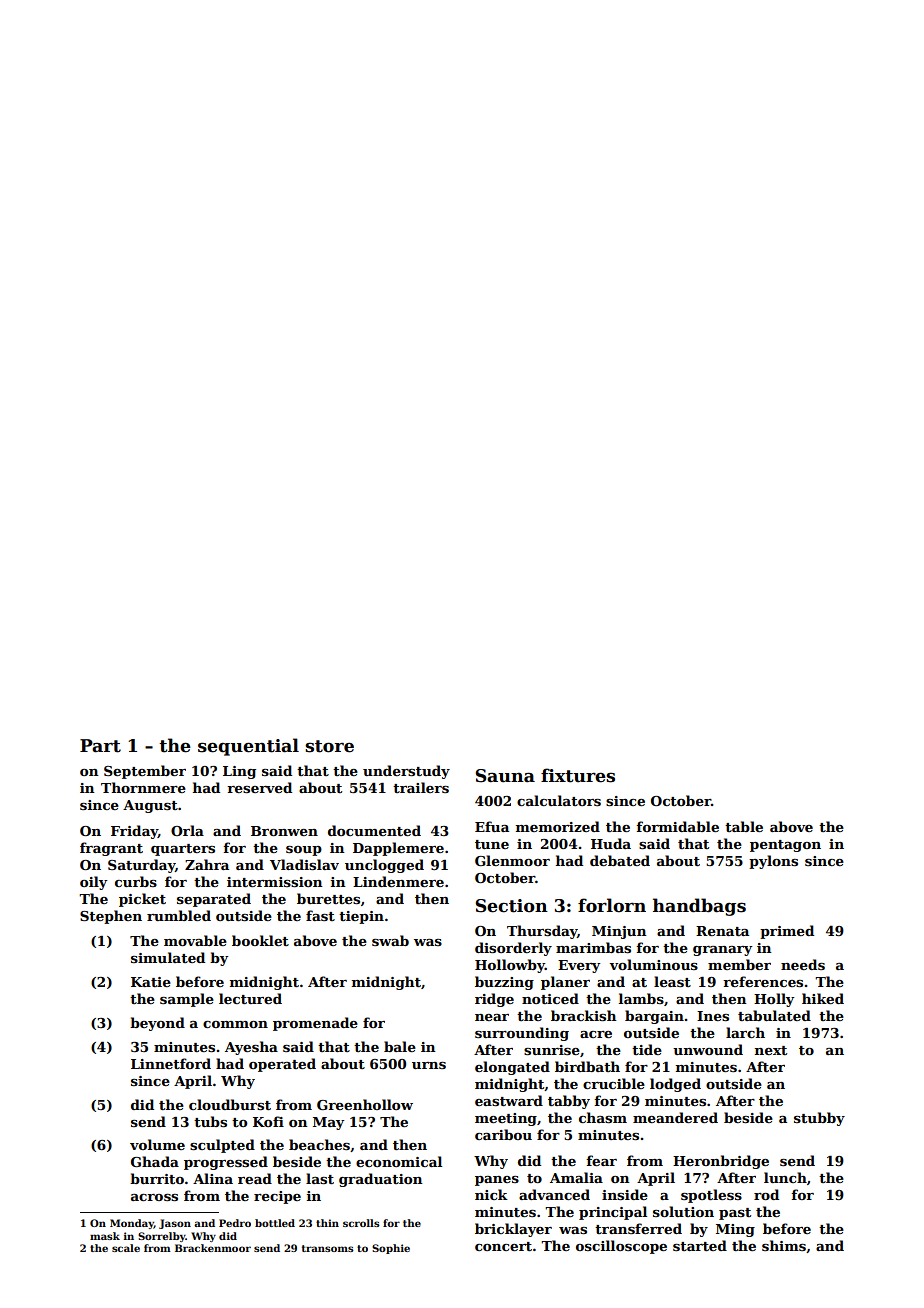 This page has height=1308, width=924. I want to click on Ling, so click(239, 772).
